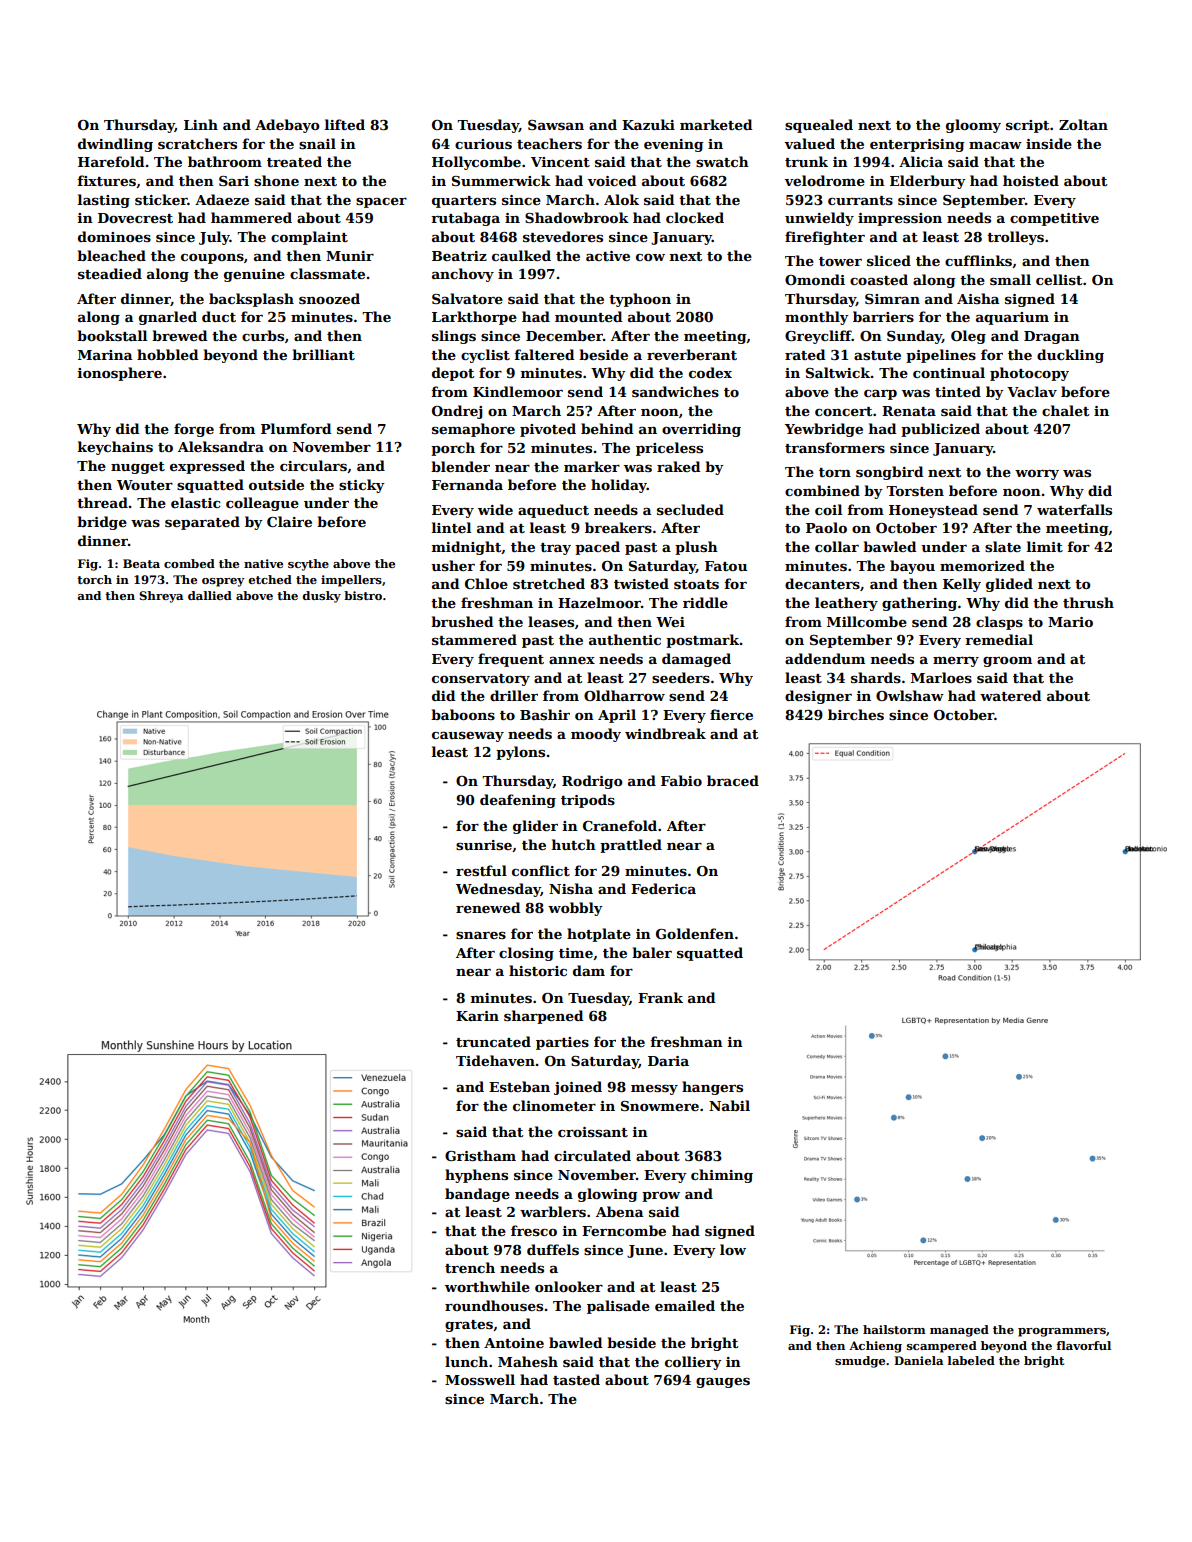 Image resolution: width=1192 pixels, height=1542 pixels. I want to click on truncated, so click(493, 1041).
